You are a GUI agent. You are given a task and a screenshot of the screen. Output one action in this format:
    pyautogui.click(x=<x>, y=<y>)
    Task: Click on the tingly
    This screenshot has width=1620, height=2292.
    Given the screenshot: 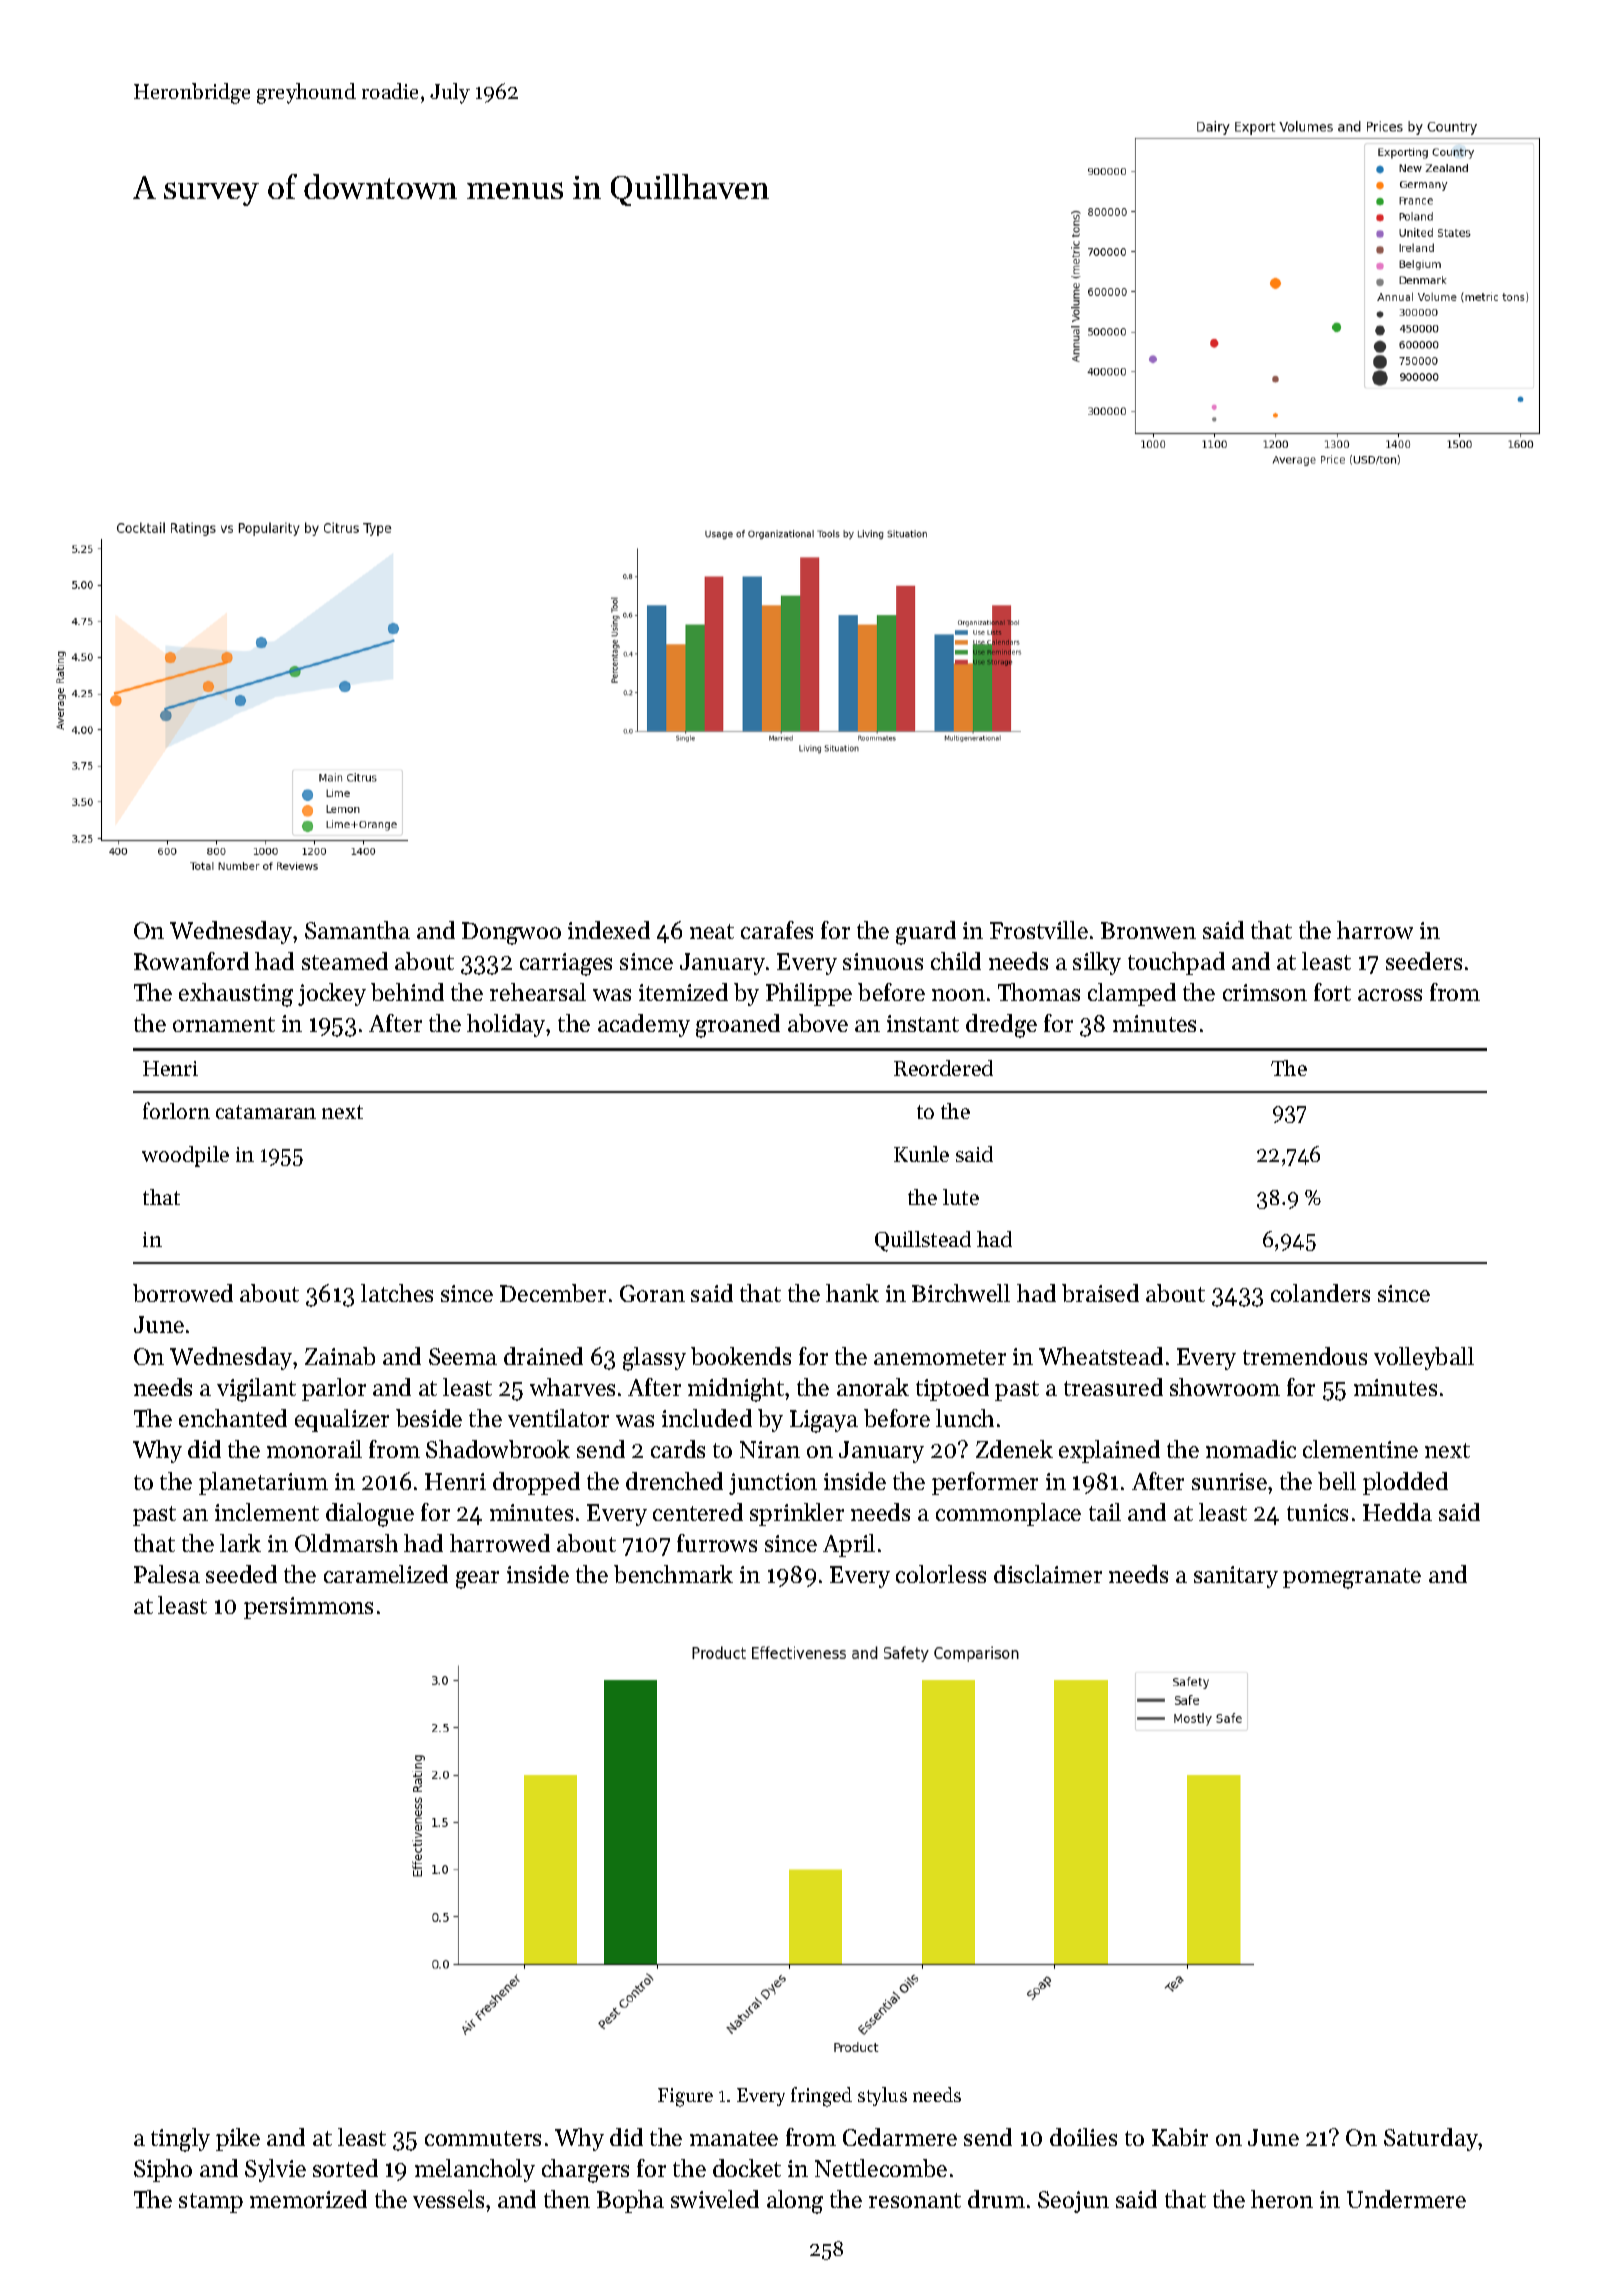 What is the action you would take?
    pyautogui.click(x=180, y=2140)
